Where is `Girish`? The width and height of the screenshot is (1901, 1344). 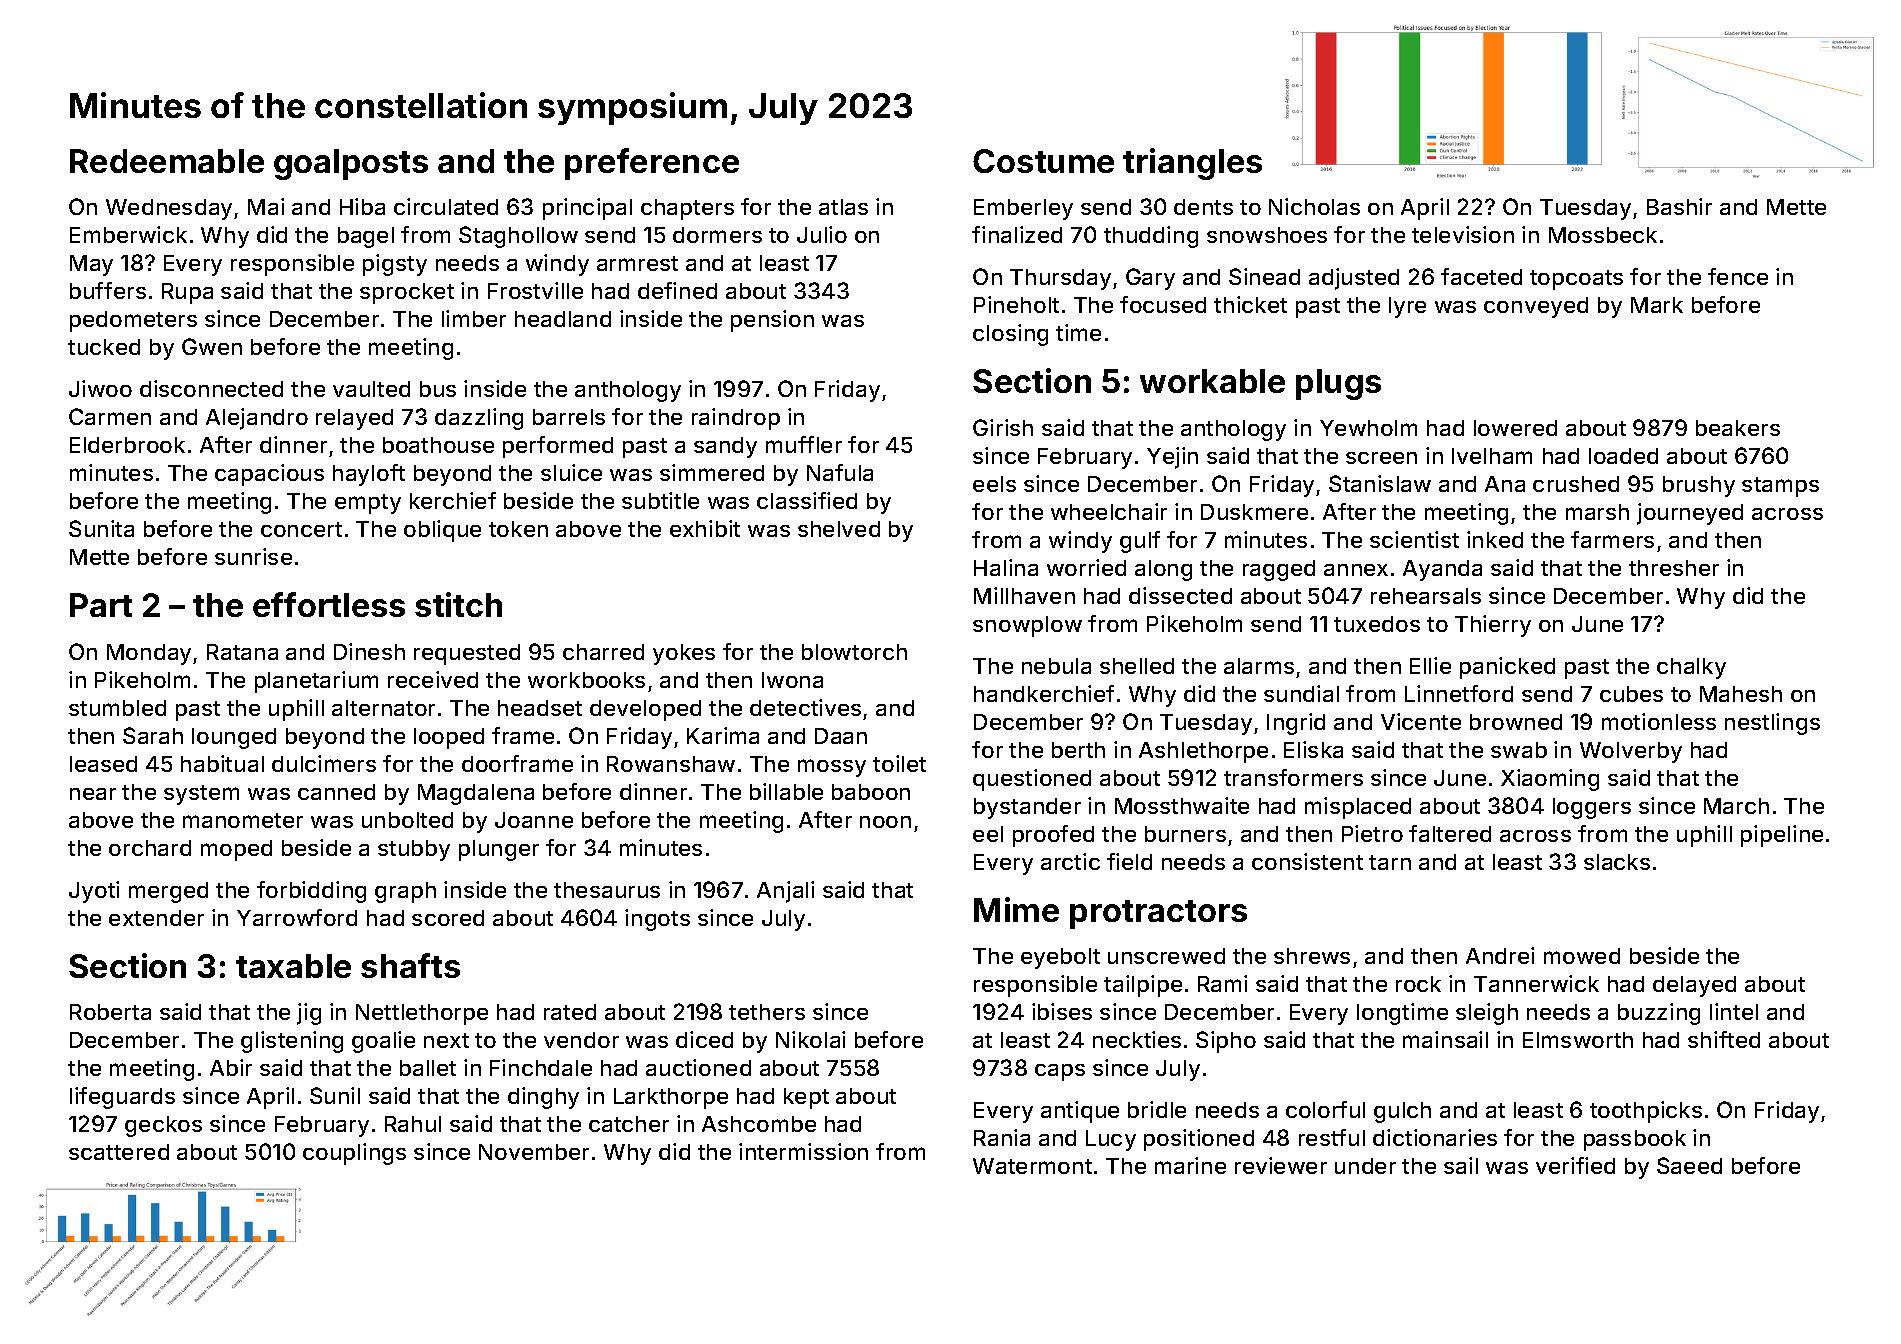
Girish is located at coordinates (1003, 427).
